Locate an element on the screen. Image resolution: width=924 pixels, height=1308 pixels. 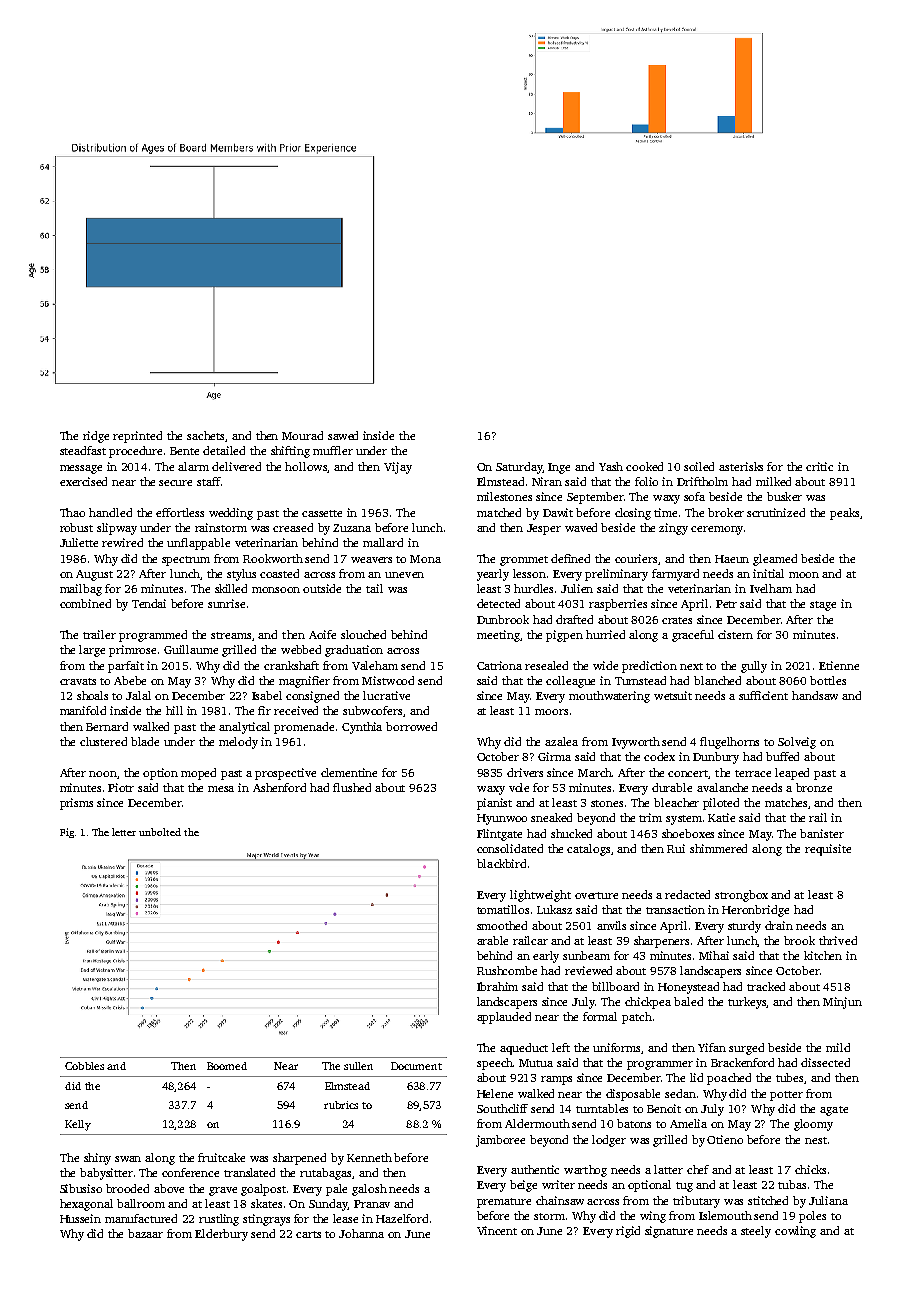
Hussein is located at coordinates (80, 1218).
